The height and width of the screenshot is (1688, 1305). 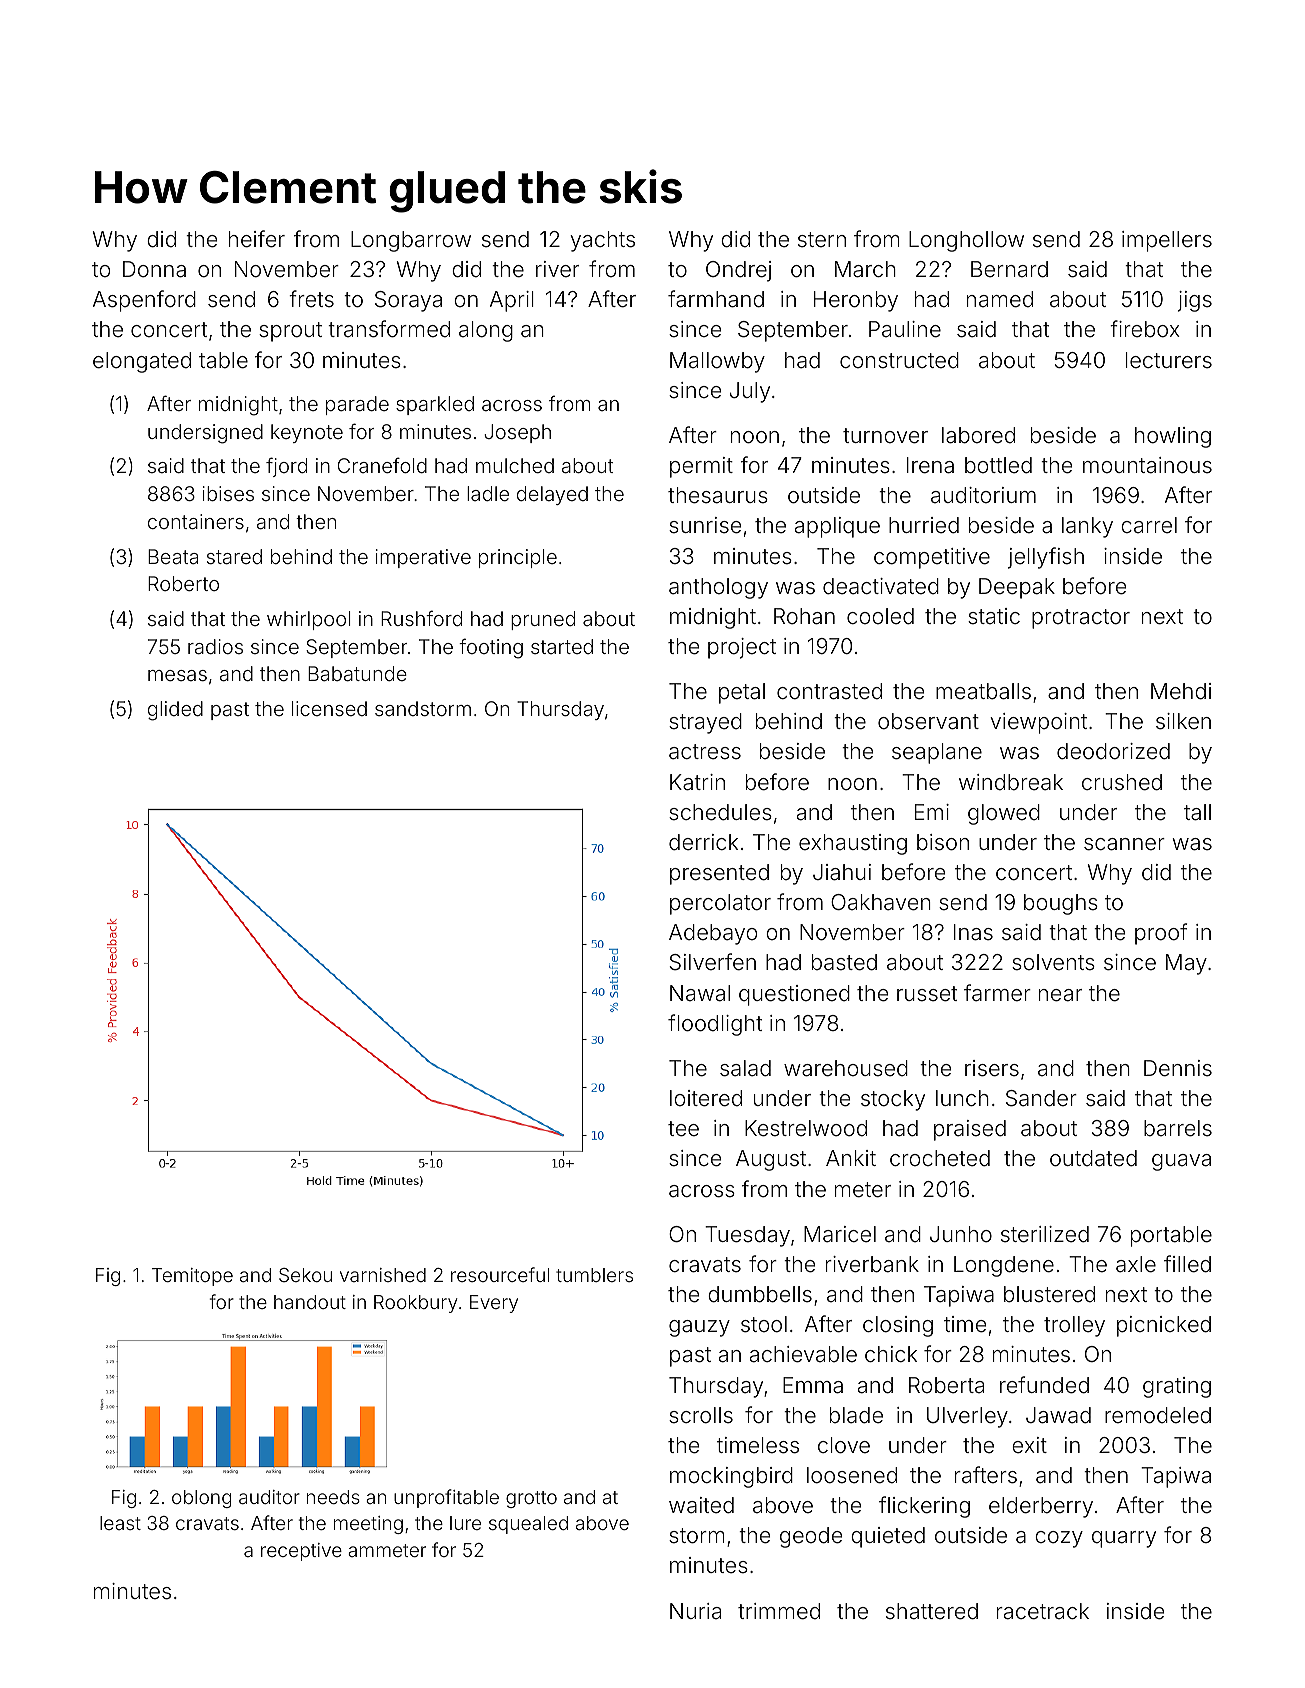 I want to click on labored, so click(x=978, y=435).
